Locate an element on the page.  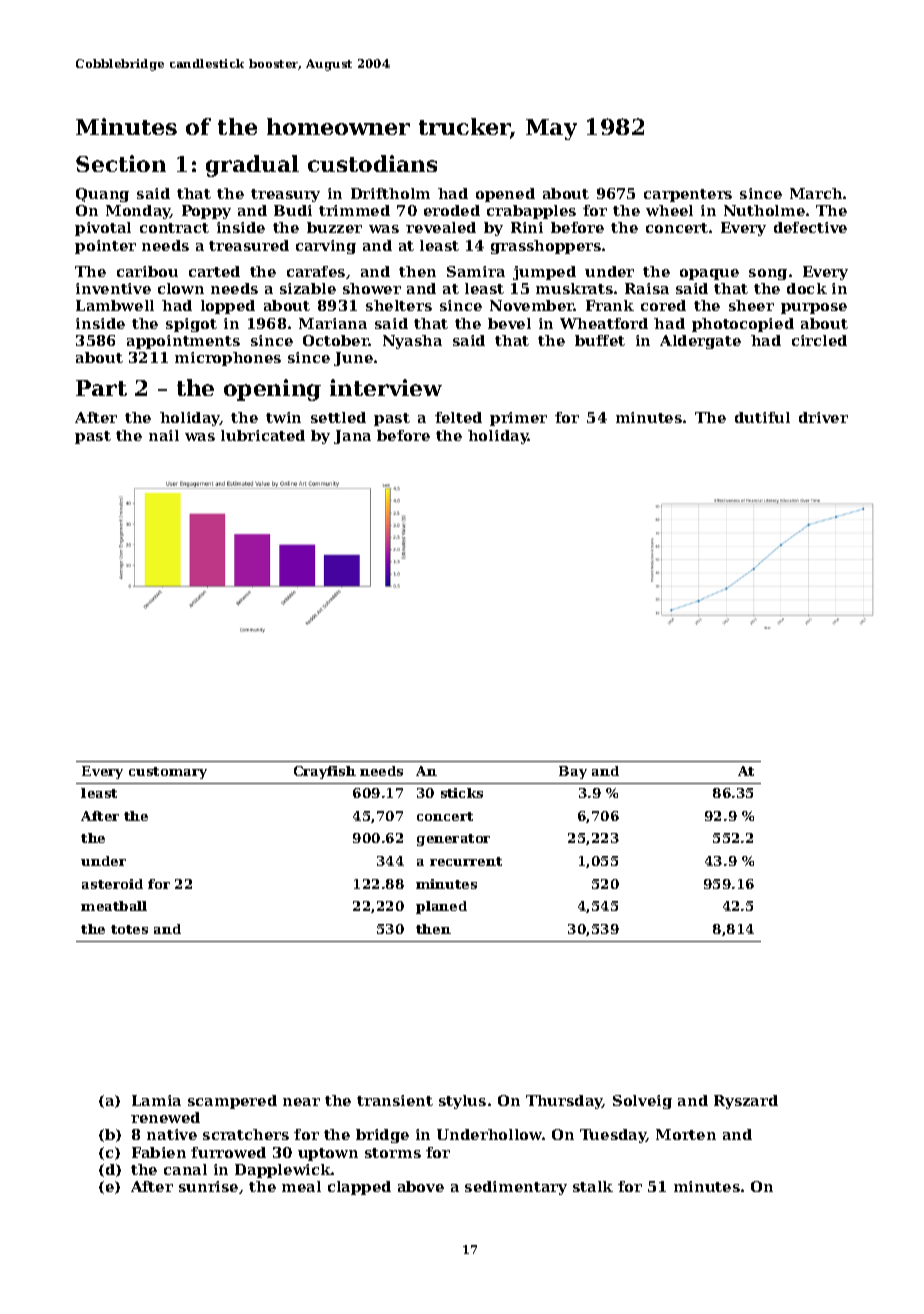
gradual is located at coordinates (252, 166).
